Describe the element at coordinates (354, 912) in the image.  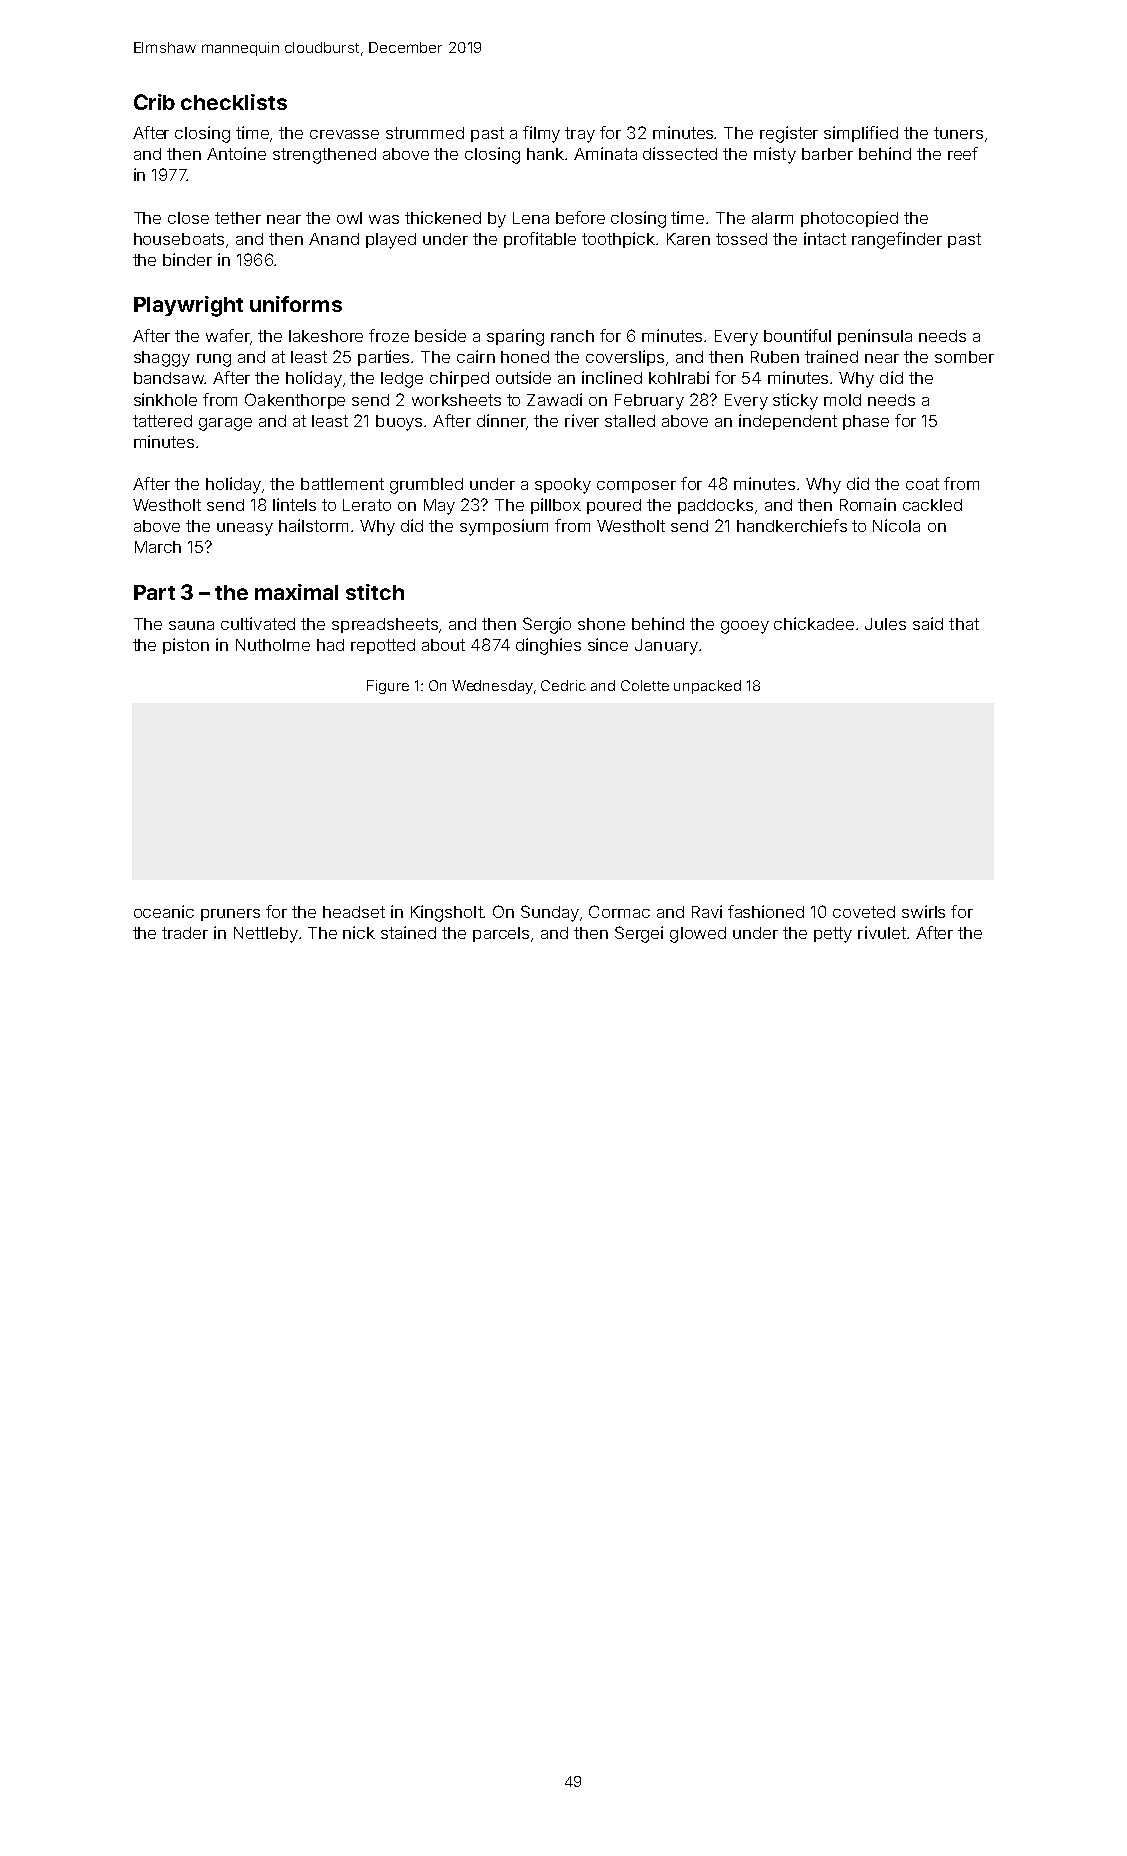
I see `headset` at that location.
